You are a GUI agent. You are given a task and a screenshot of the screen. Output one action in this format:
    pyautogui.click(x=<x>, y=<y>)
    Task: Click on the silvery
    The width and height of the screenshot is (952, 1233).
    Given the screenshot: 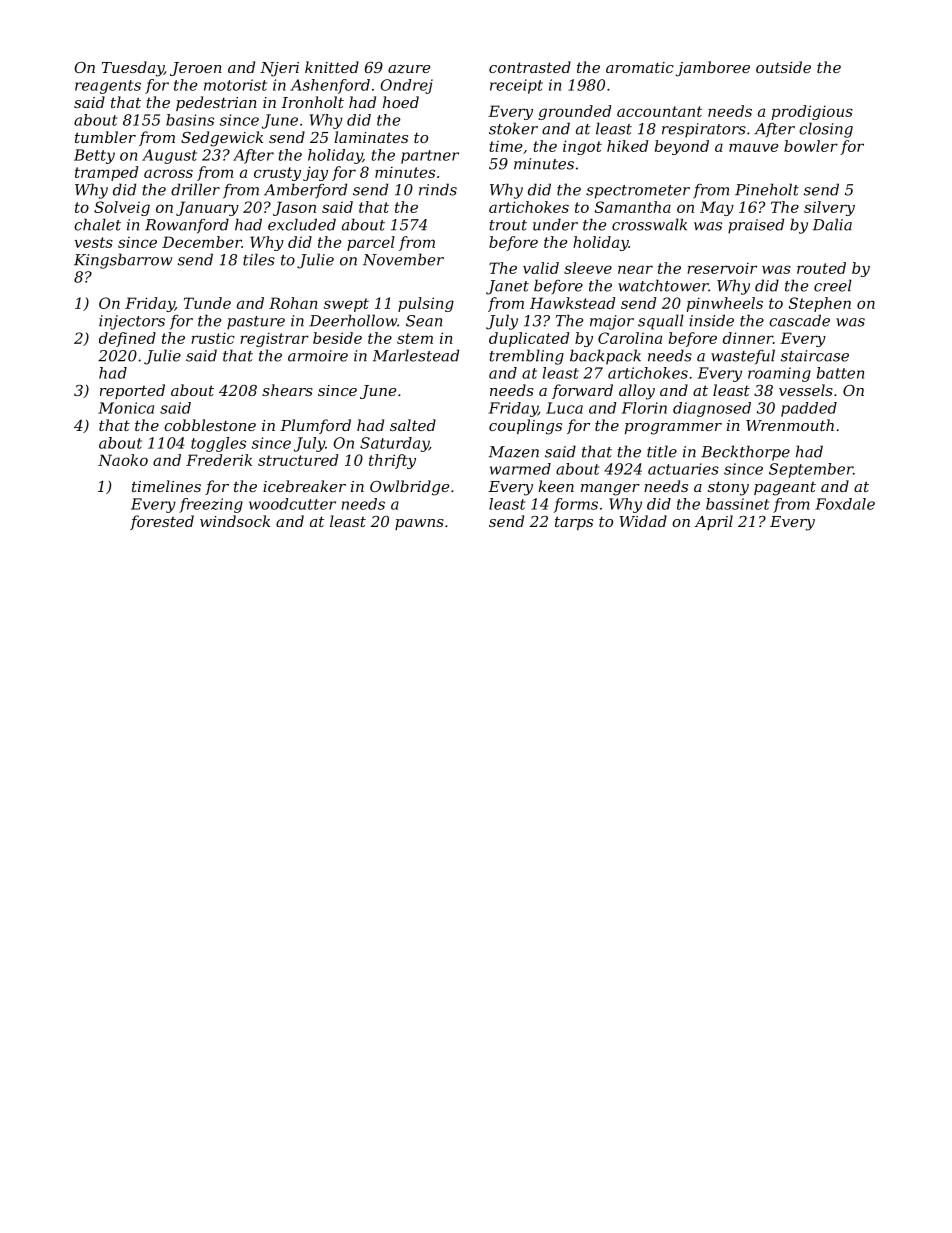 What is the action you would take?
    pyautogui.click(x=829, y=208)
